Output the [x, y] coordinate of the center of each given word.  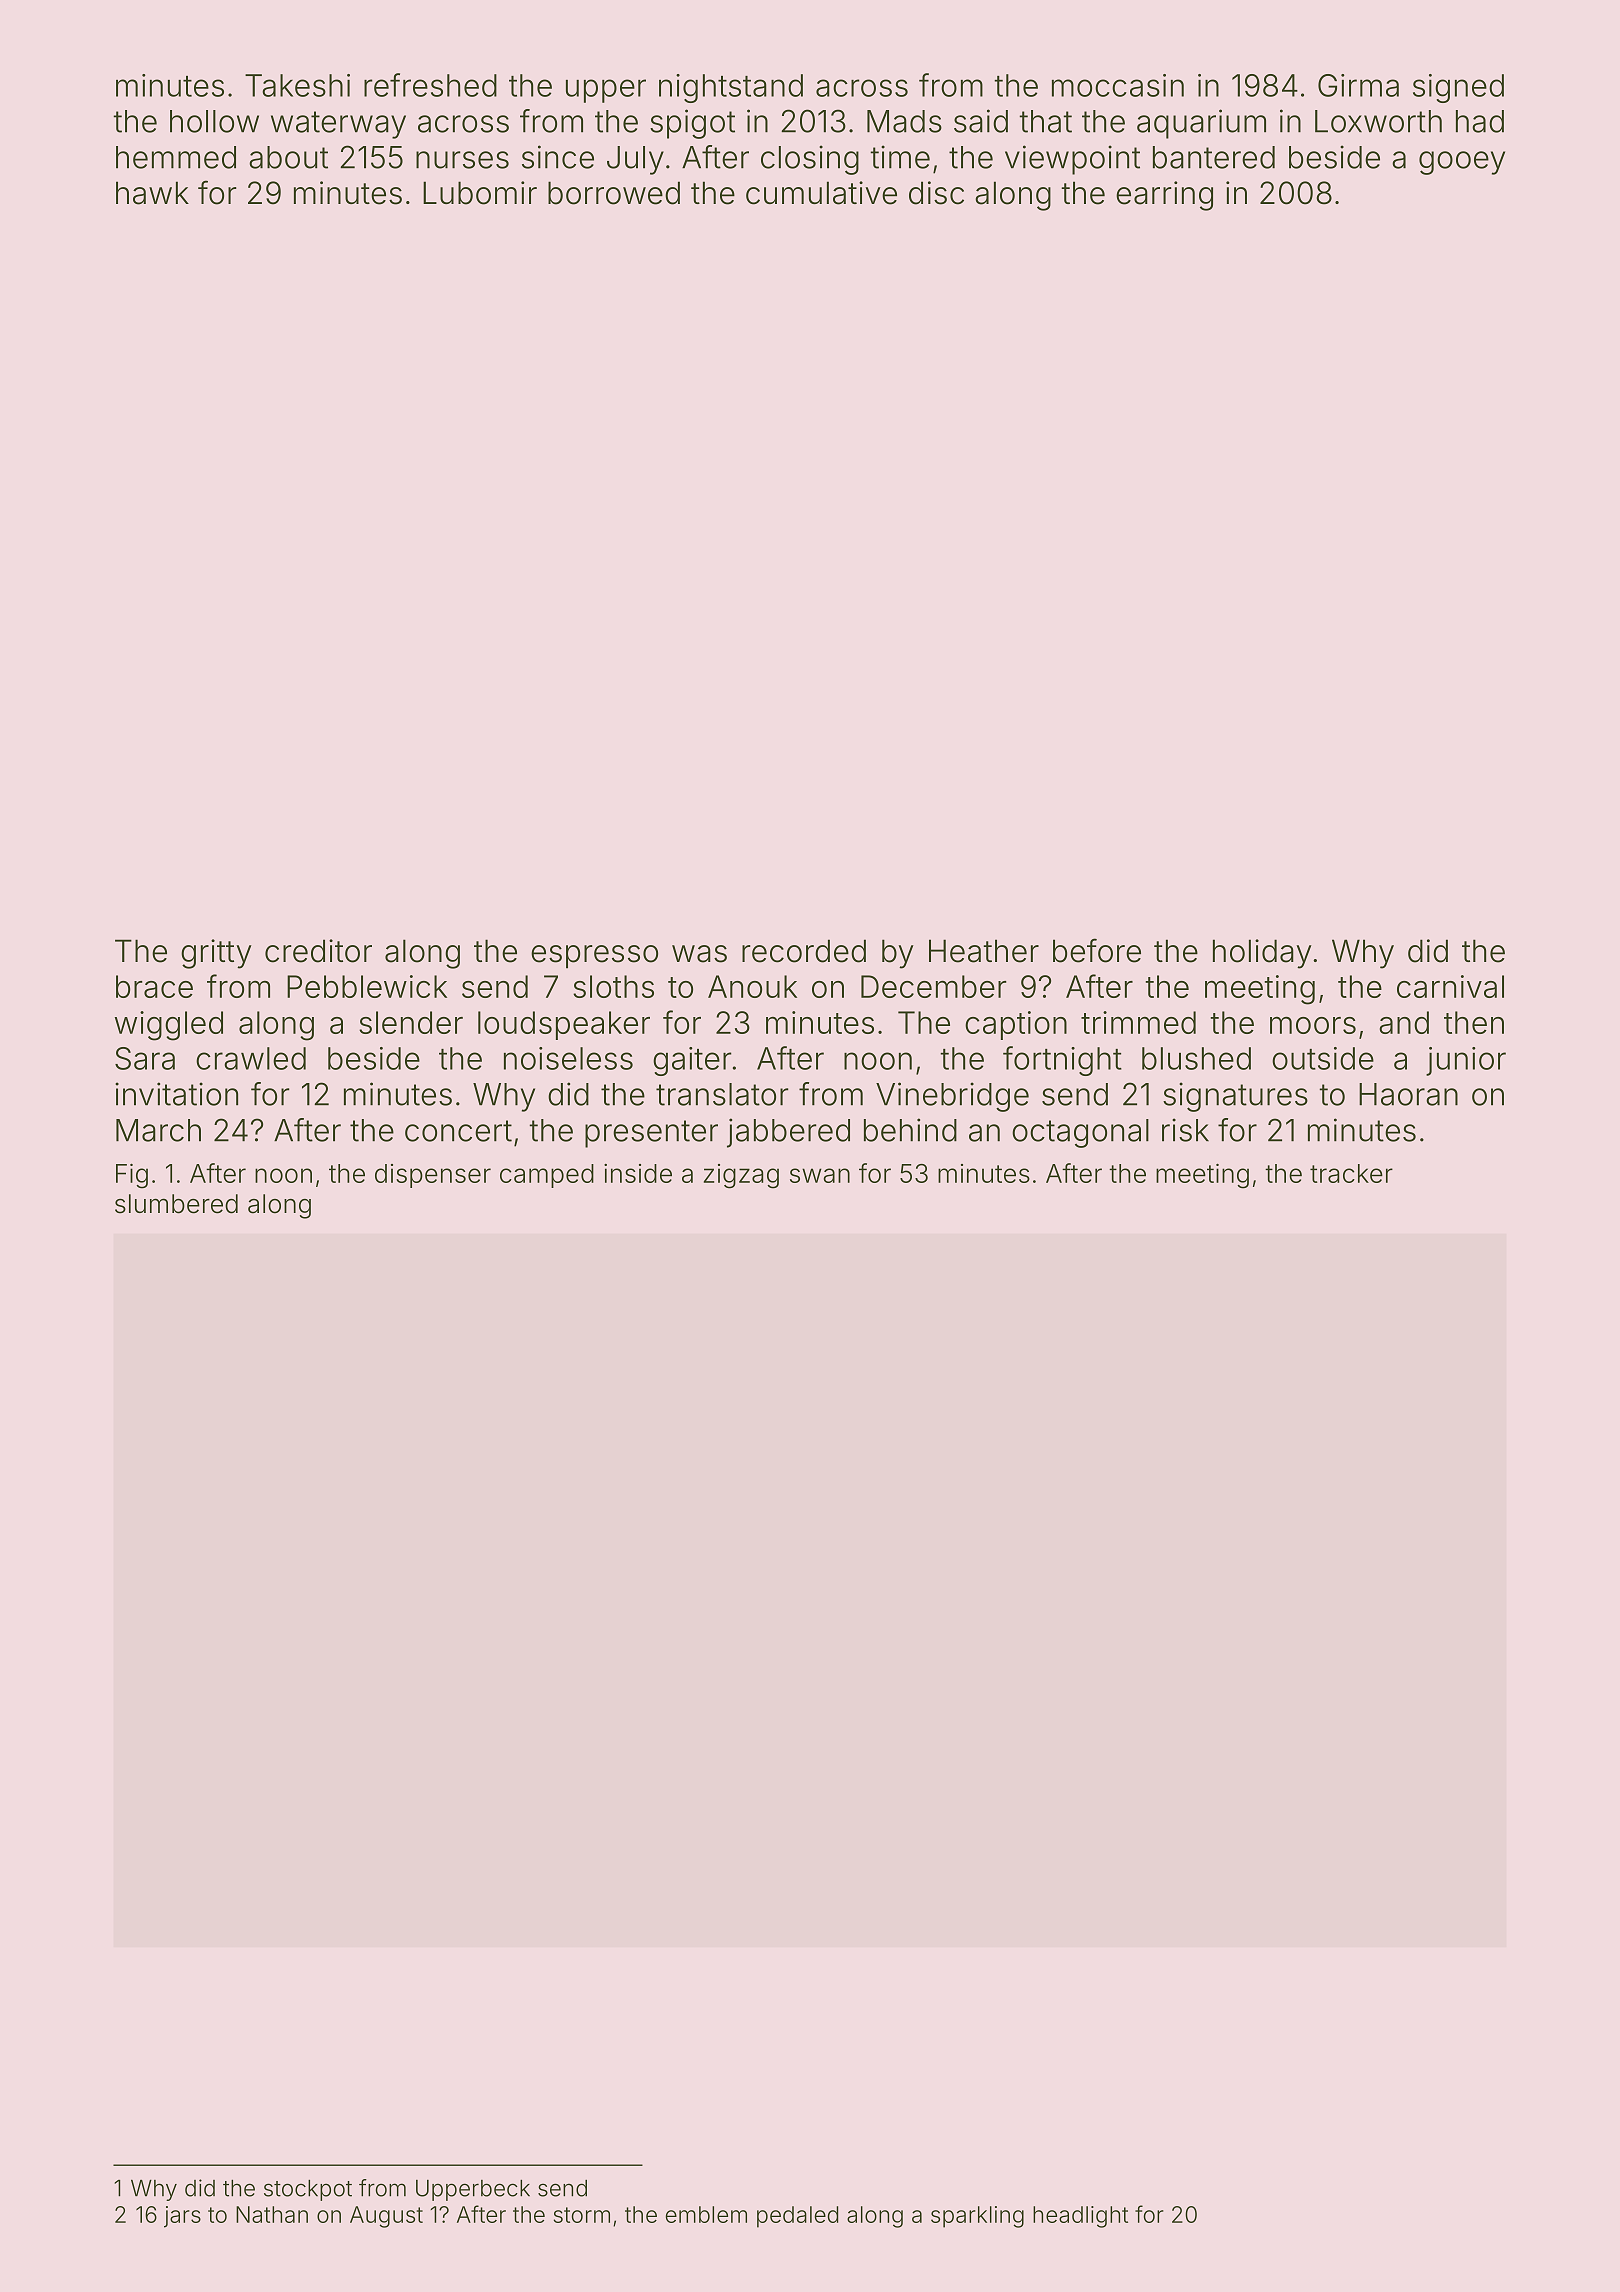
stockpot [308, 2190]
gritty [216, 954]
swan [820, 1175]
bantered [1214, 157]
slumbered [176, 1204]
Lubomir [480, 193]
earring [1164, 196]
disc [936, 193]
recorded [804, 951]
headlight [1080, 2217]
